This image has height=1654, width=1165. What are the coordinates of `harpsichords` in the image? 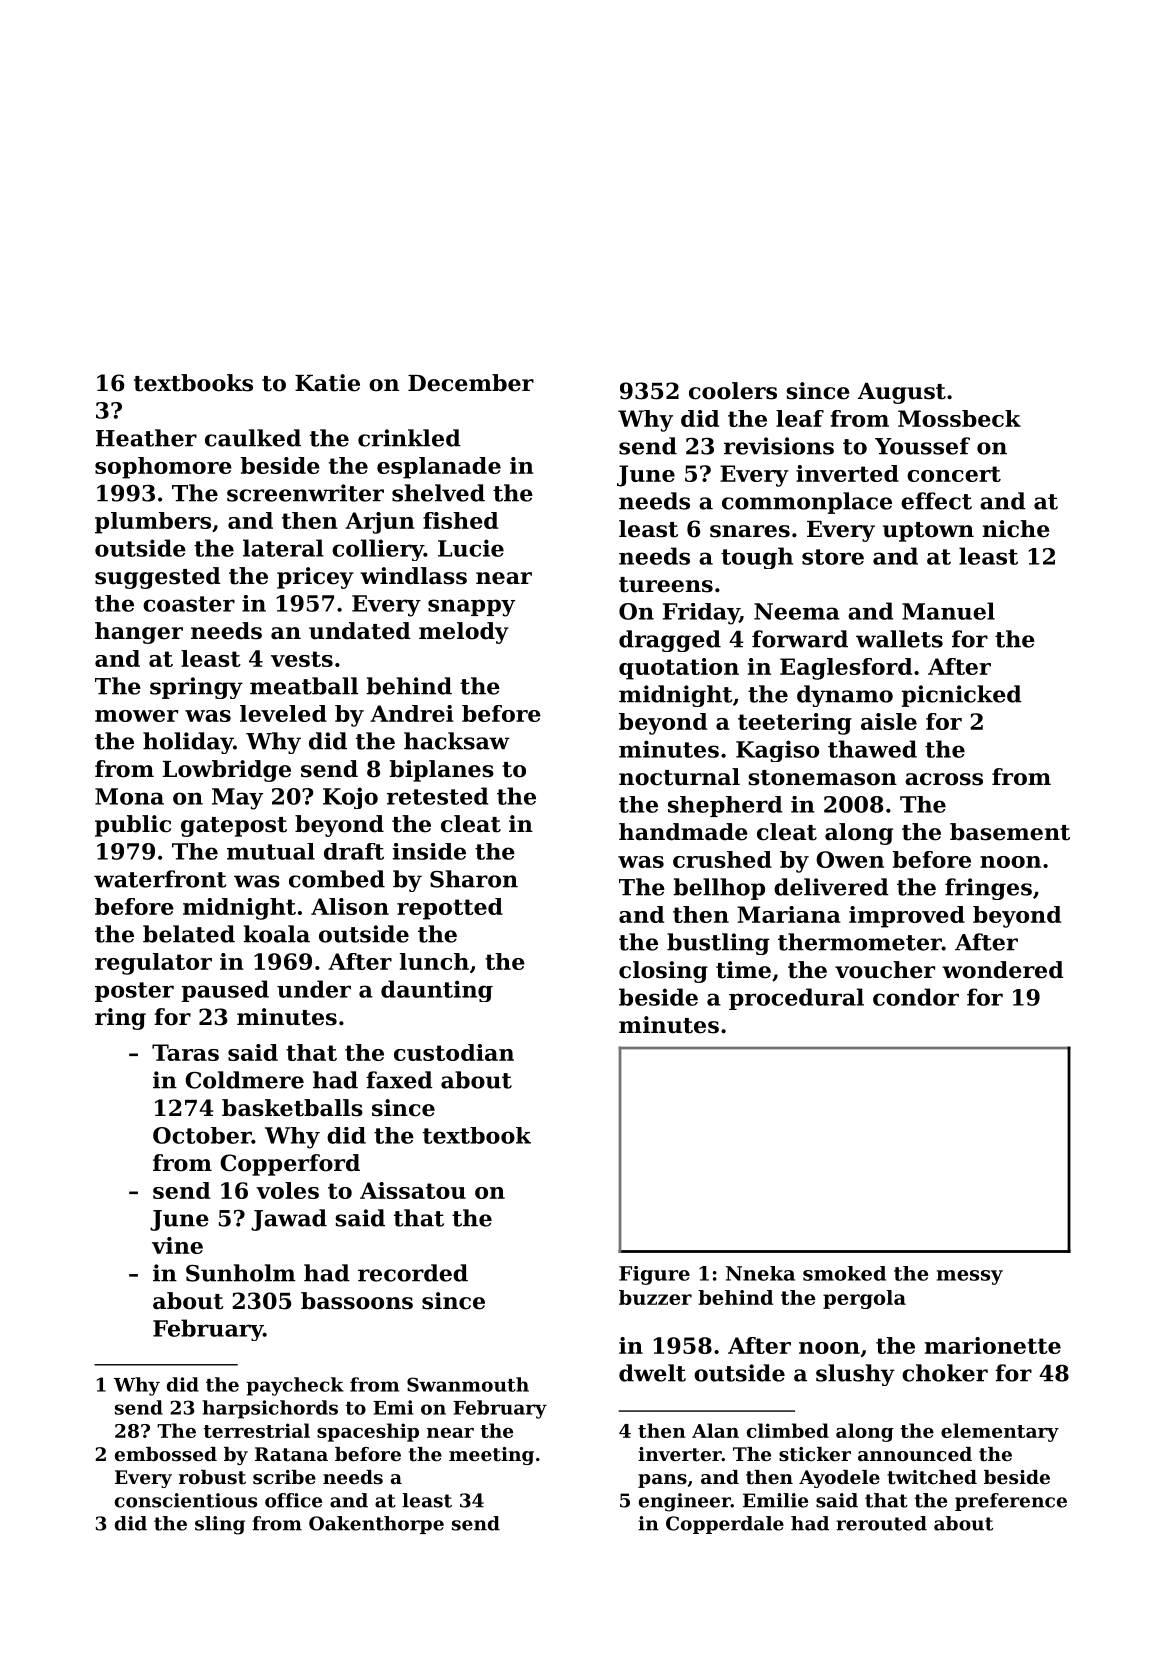 It's located at (270, 1409).
